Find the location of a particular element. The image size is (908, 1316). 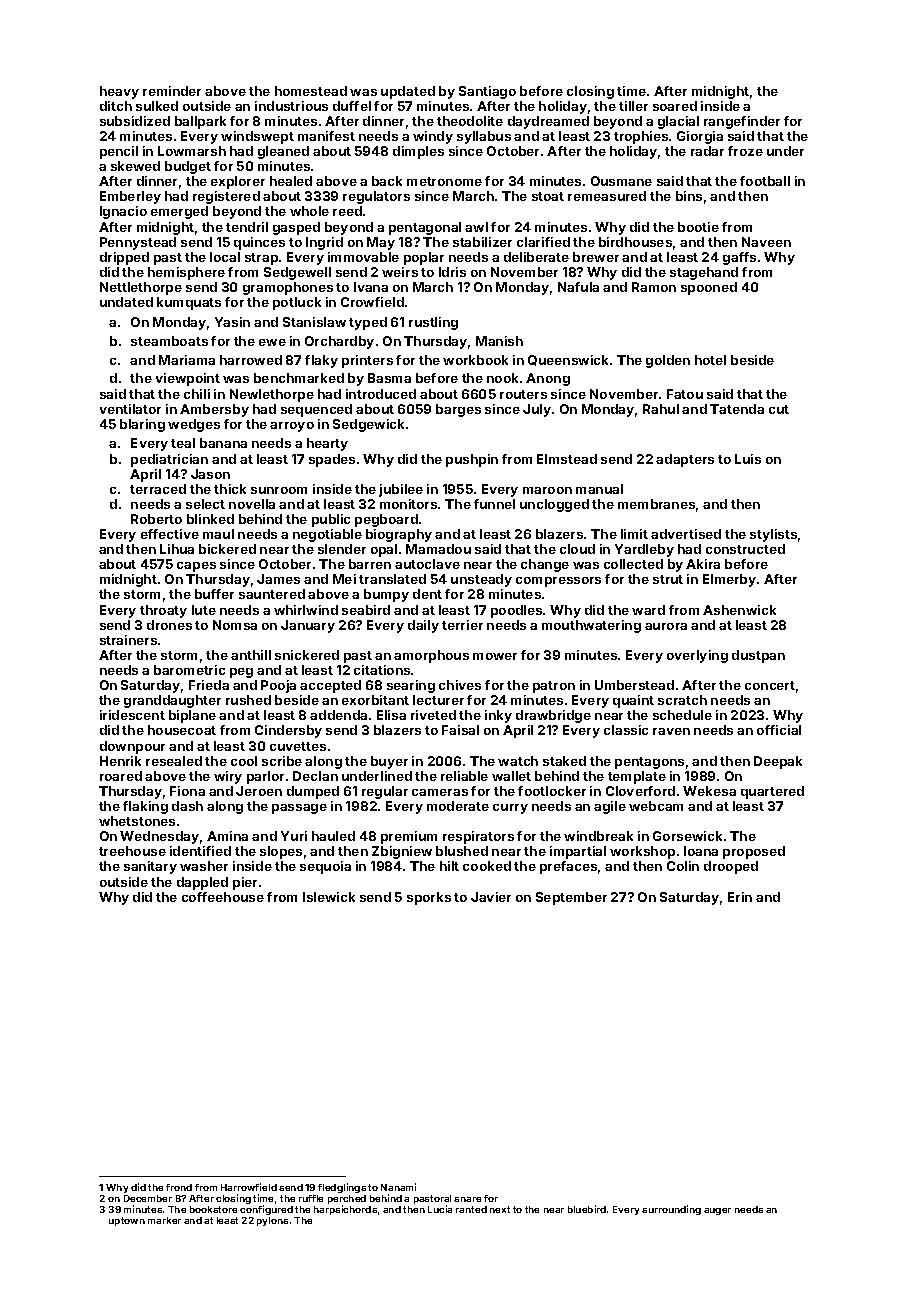

marker is located at coordinates (164, 1220).
